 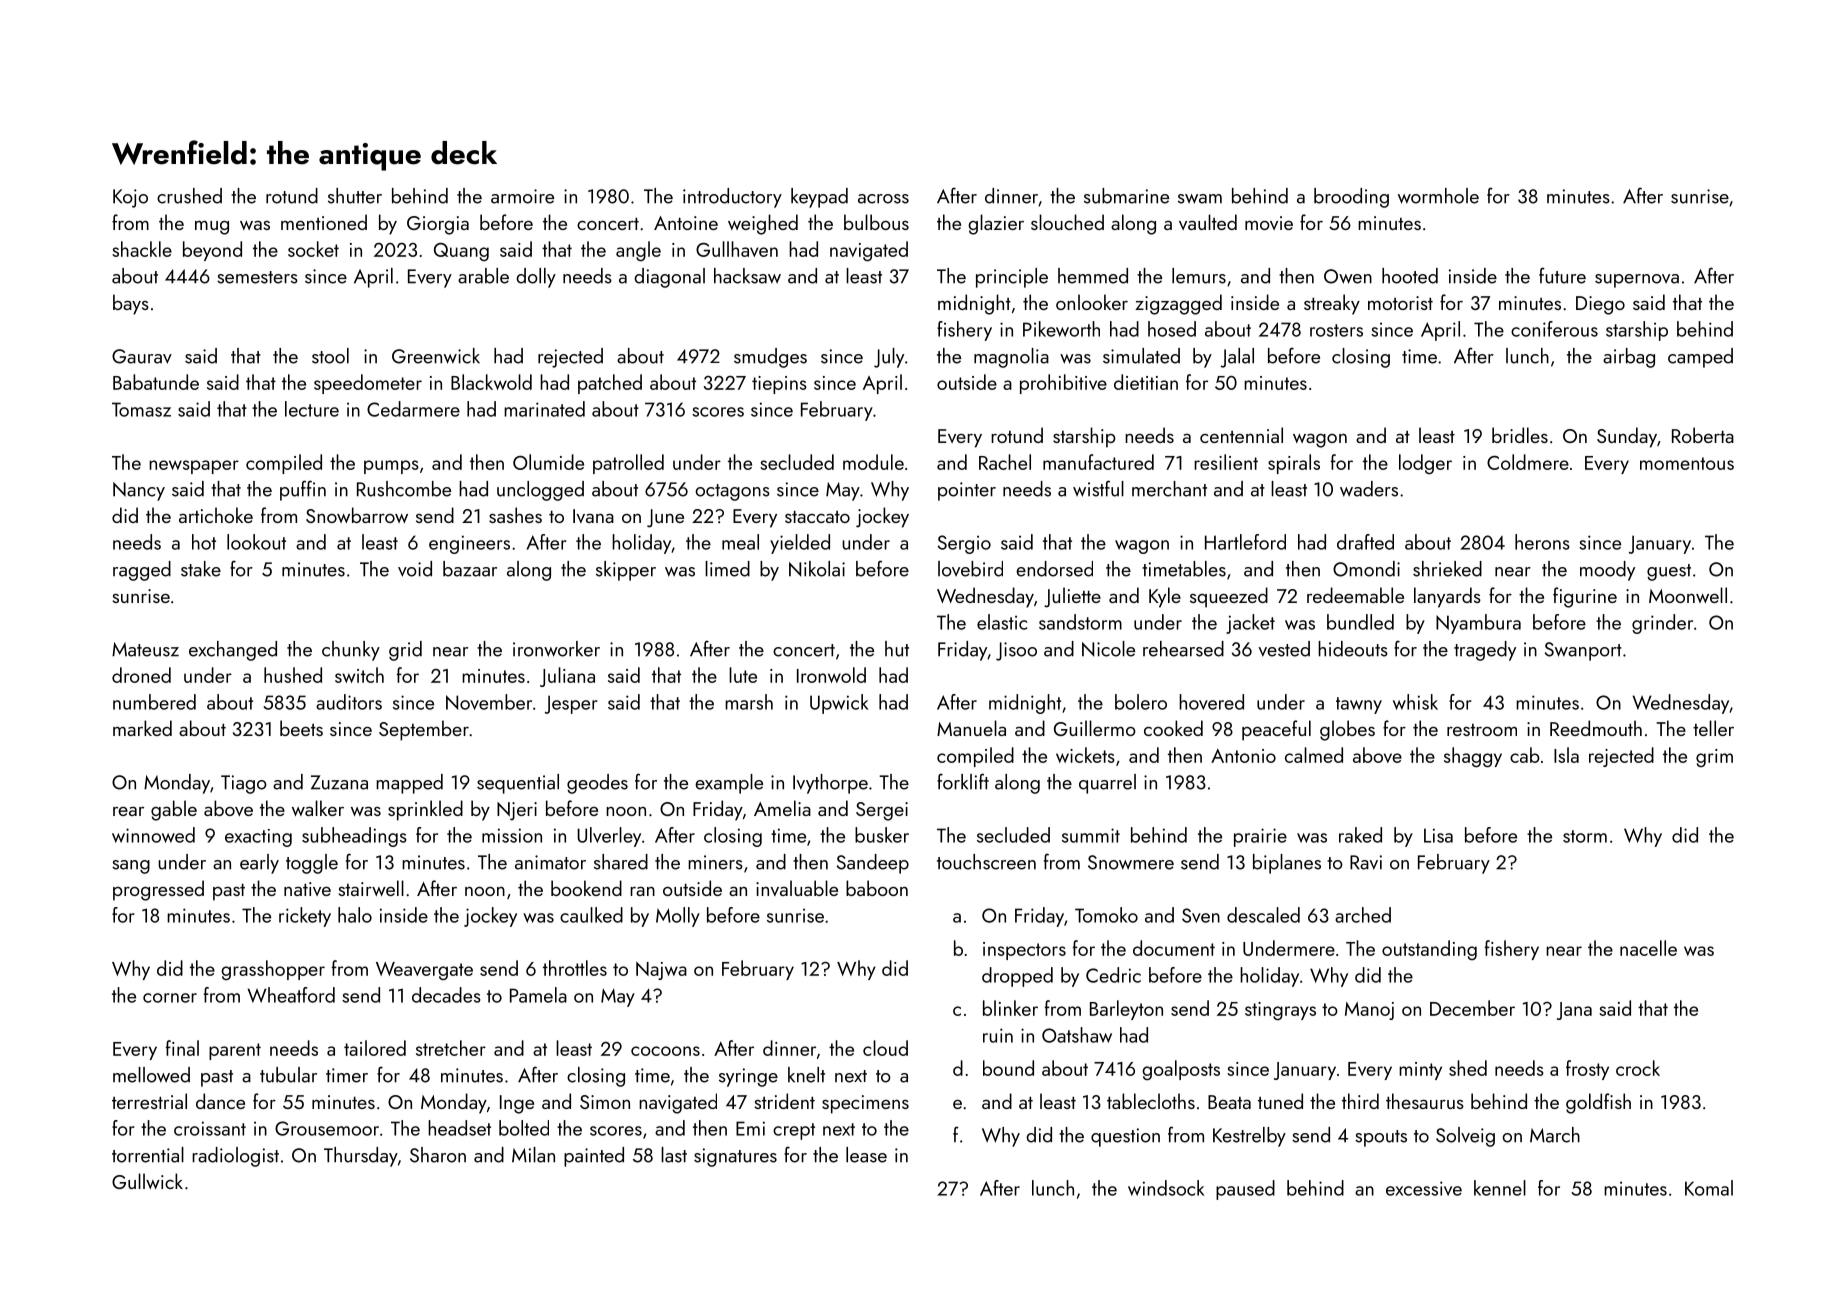 What do you see at coordinates (131, 304) in the screenshot?
I see `bays` at bounding box center [131, 304].
